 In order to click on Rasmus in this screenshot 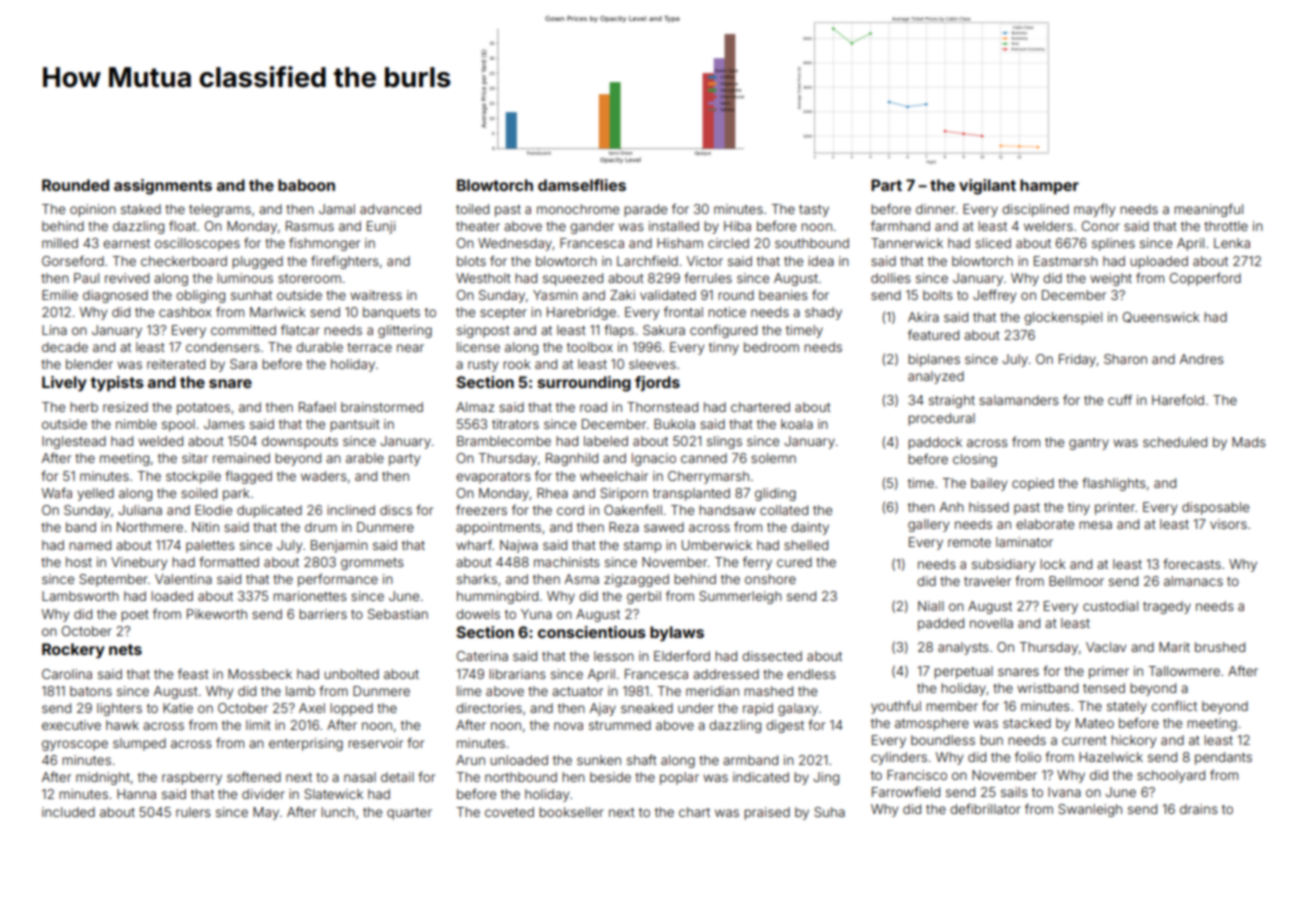, I will do `click(310, 226)`.
